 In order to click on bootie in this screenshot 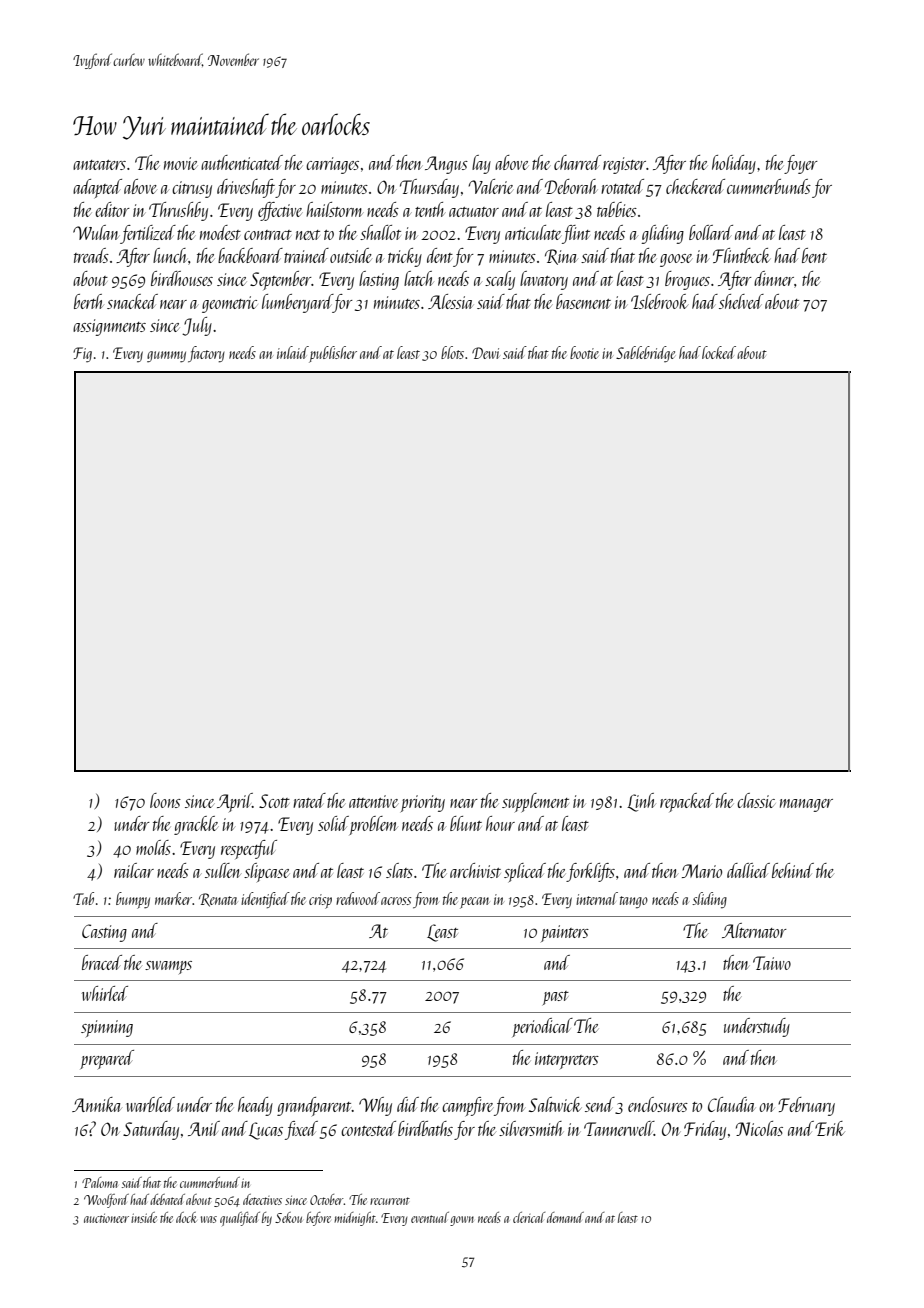, I will do `click(584, 352)`.
